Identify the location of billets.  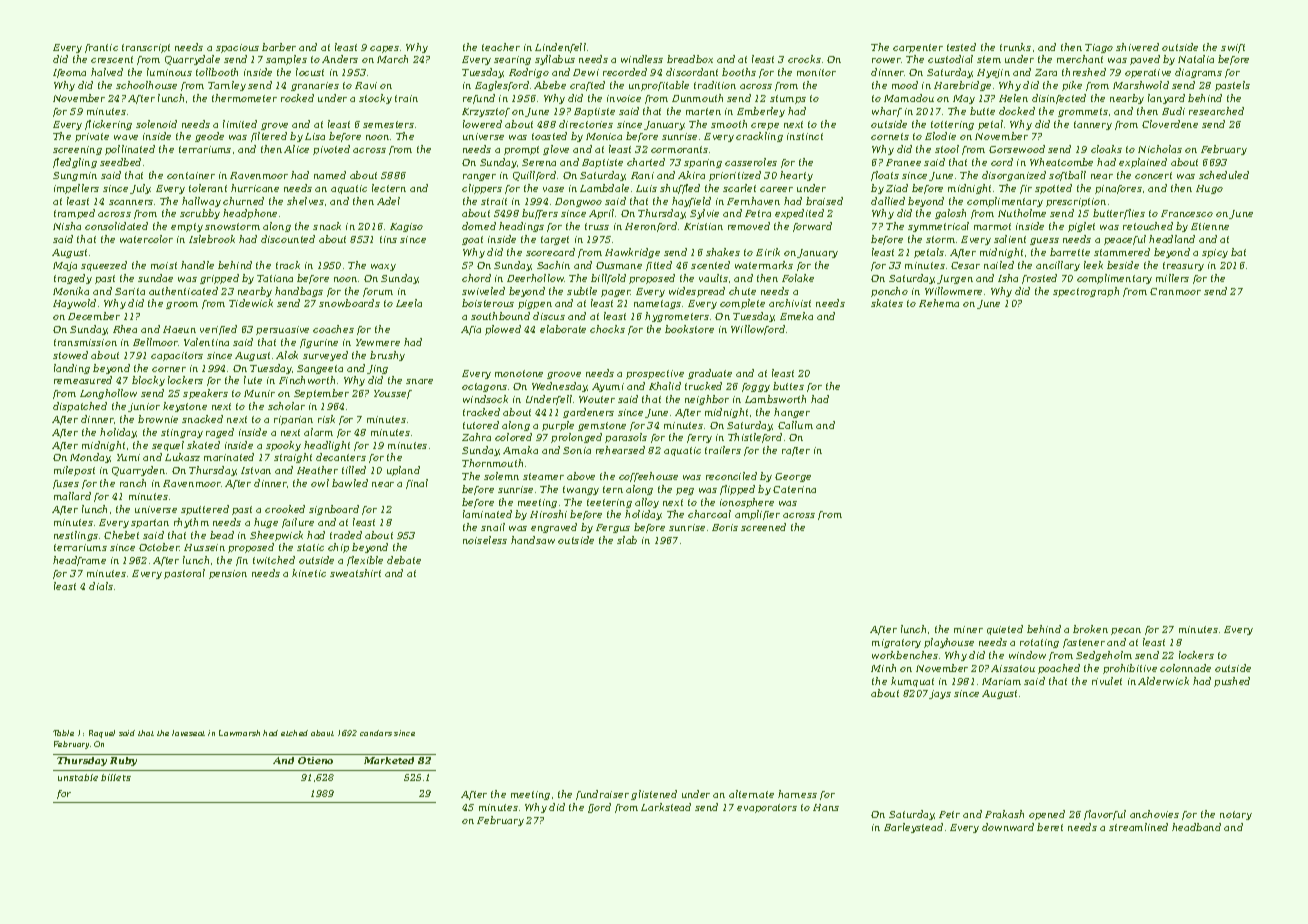
(116, 777).
